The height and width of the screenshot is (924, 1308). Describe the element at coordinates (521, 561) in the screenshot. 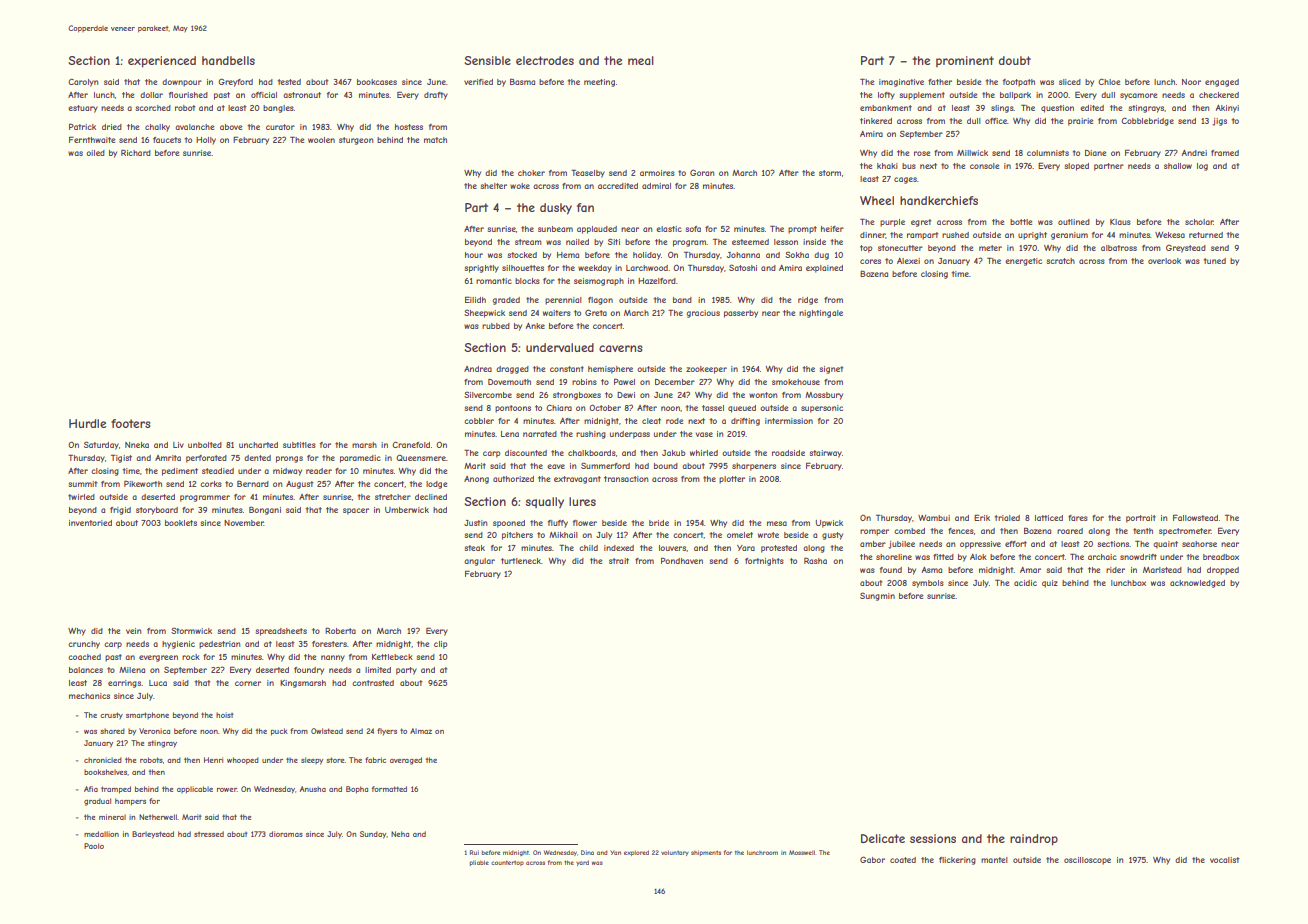

I see `turtleneck` at that location.
